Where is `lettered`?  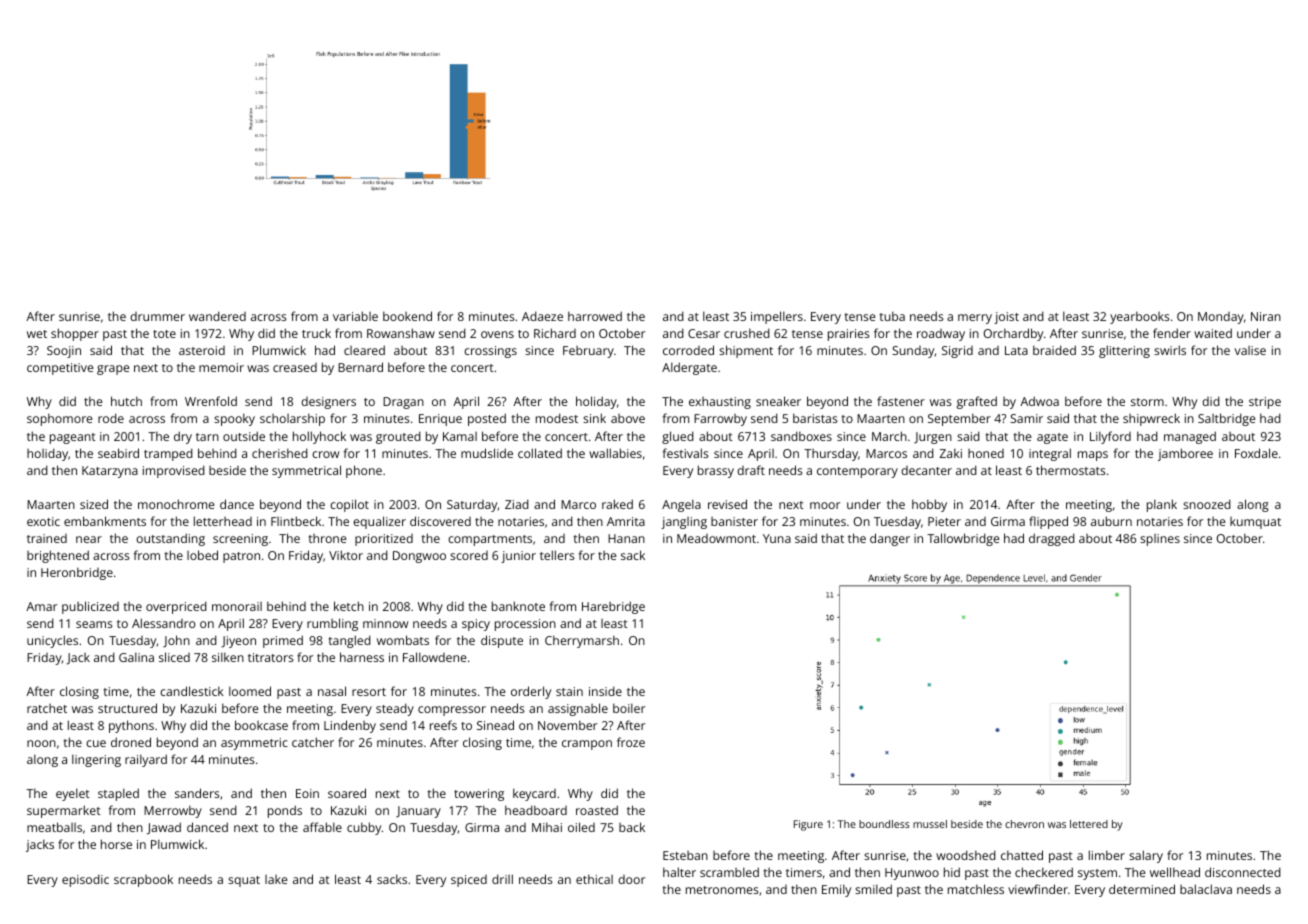 lettered is located at coordinates (1089, 824).
